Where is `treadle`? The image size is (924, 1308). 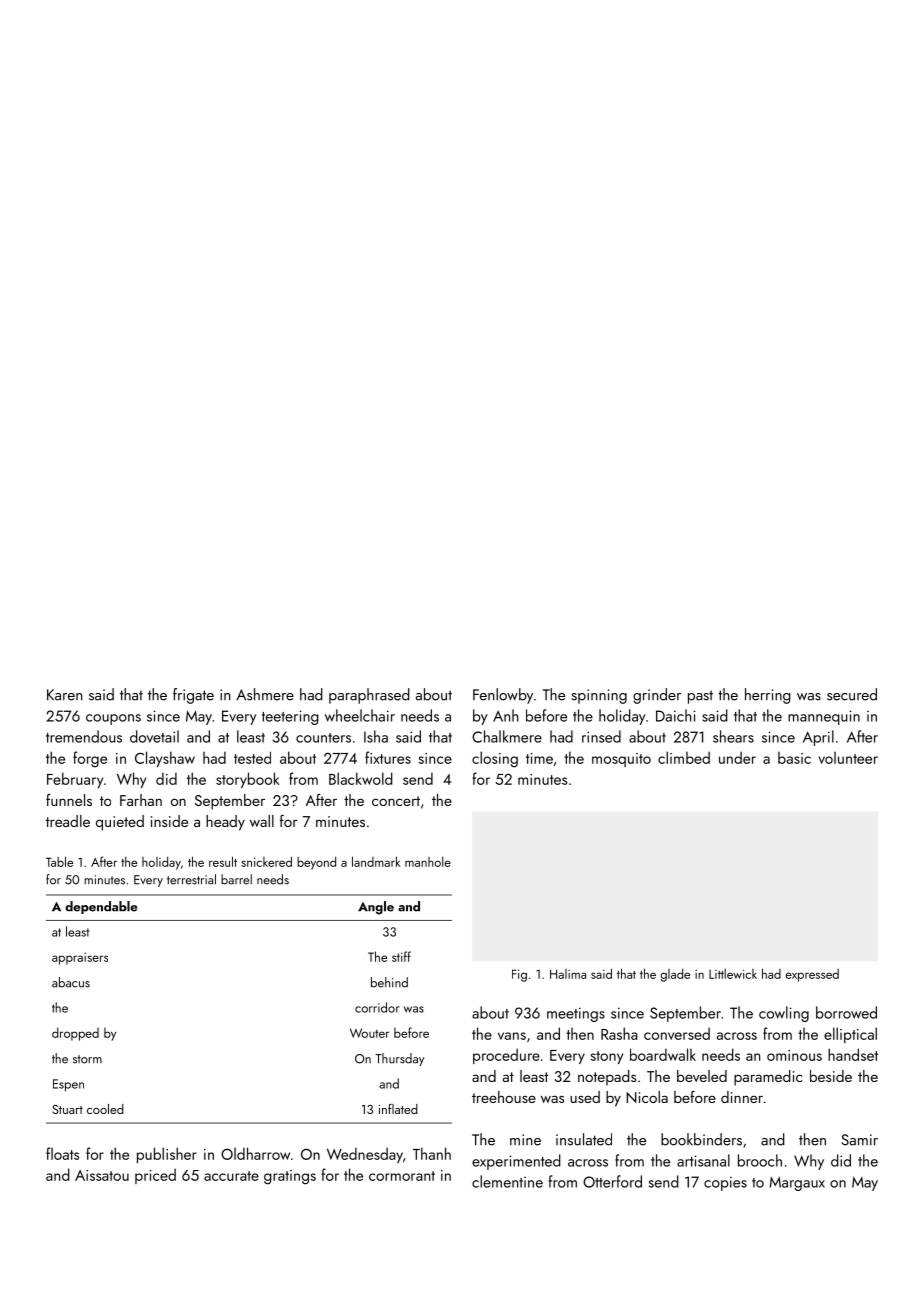 treadle is located at coordinates (68, 821).
